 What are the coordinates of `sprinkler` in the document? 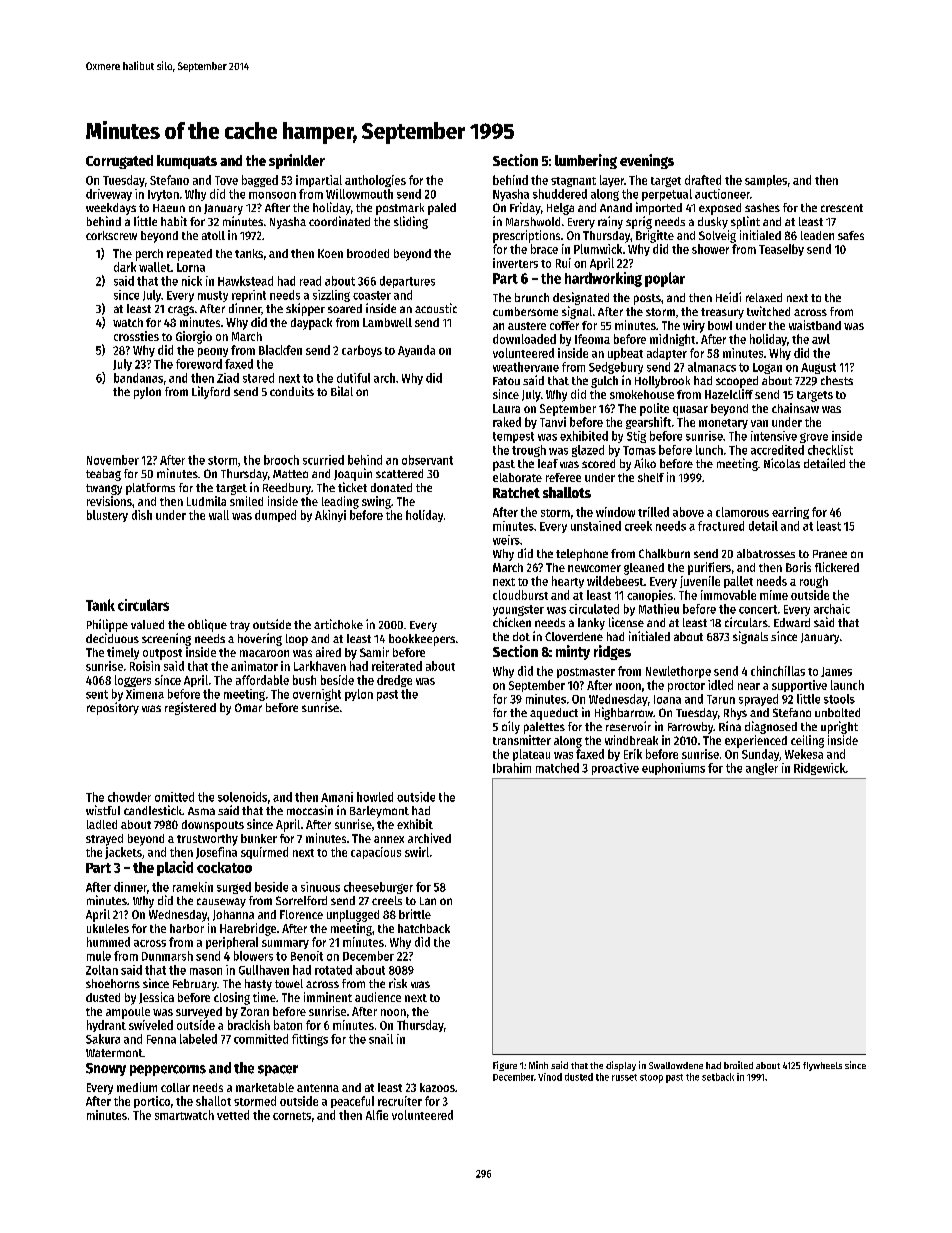 It's located at (297, 161).
